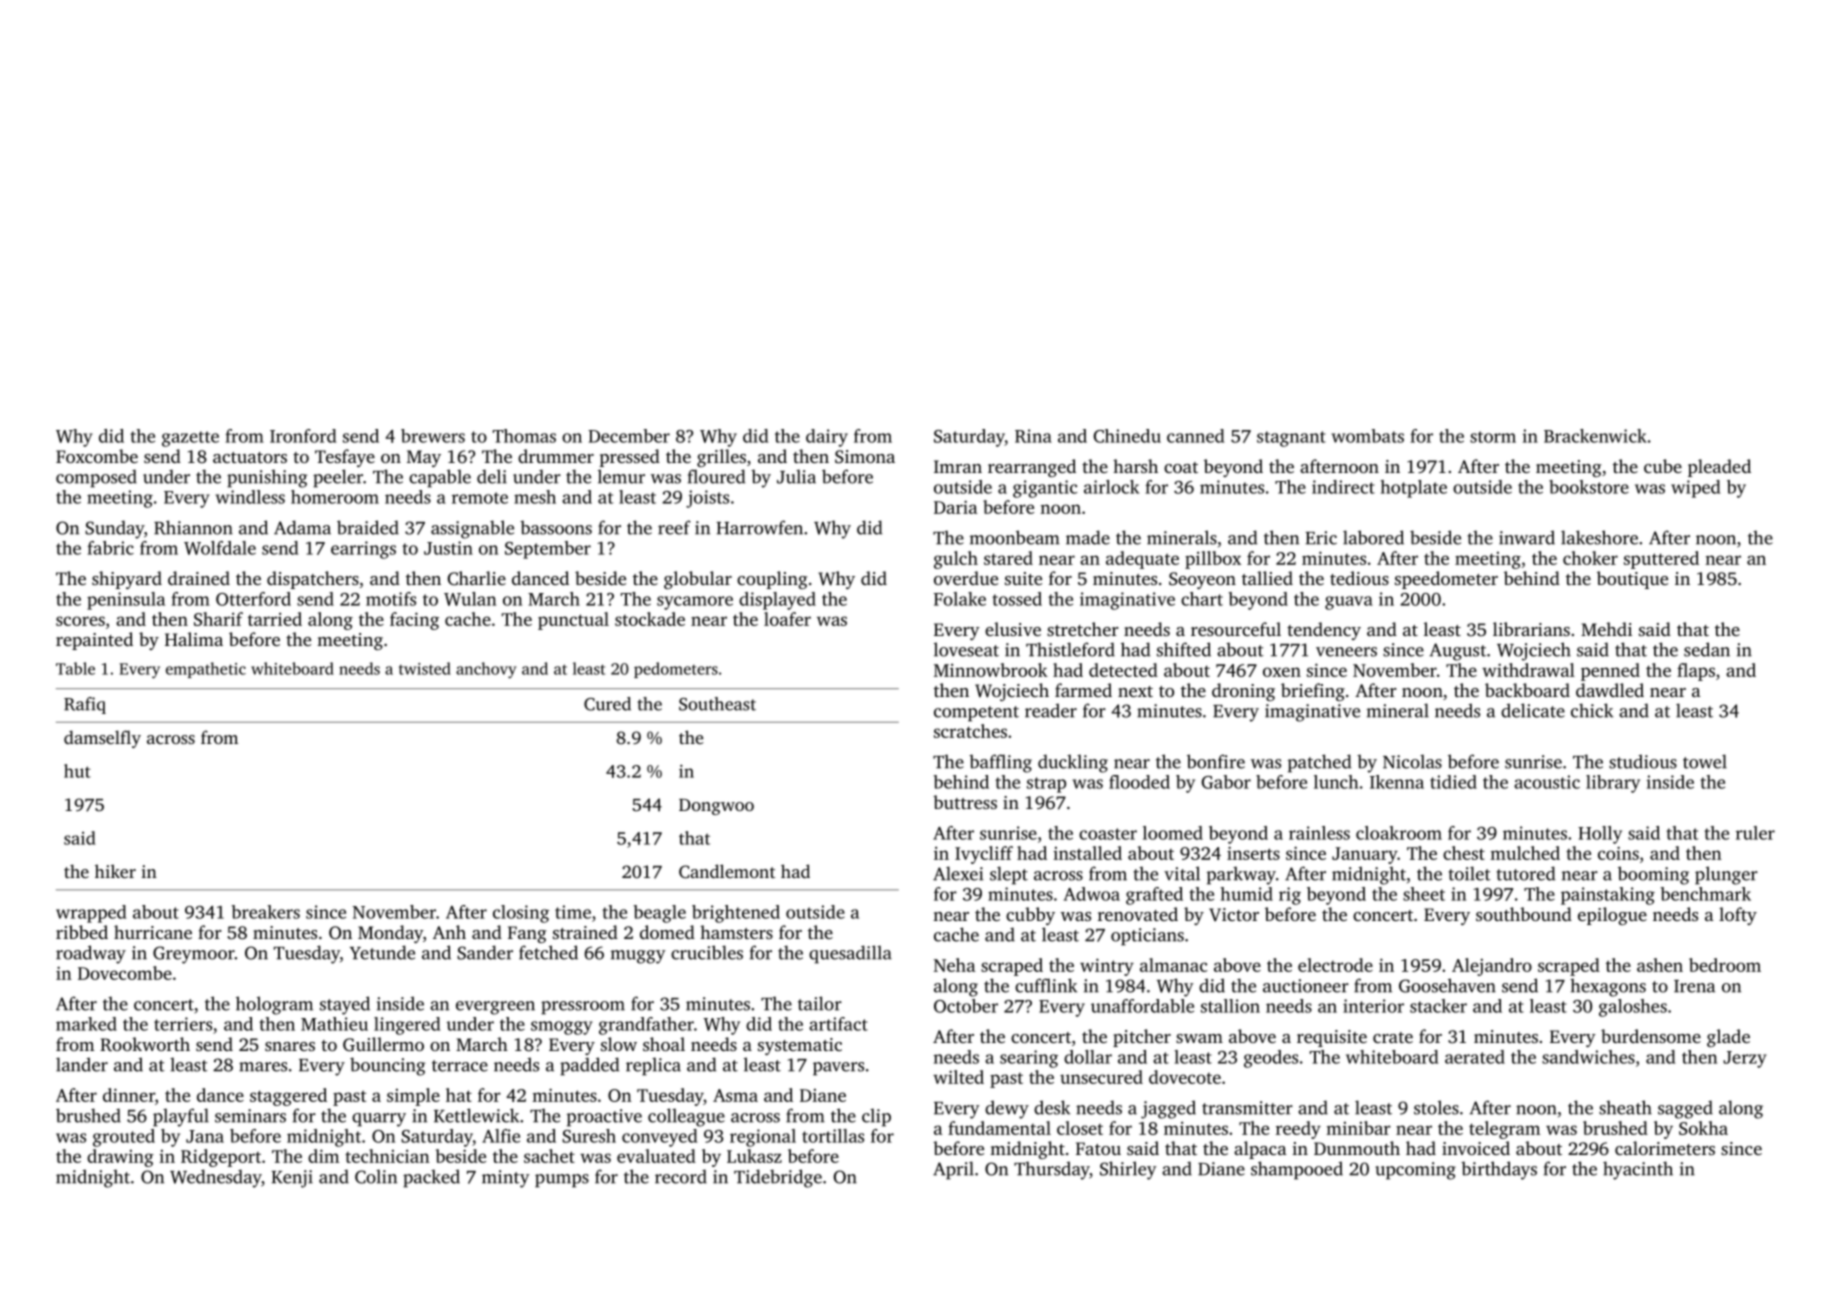 Image resolution: width=1832 pixels, height=1296 pixels. Describe the element at coordinates (716, 807) in the screenshot. I see `Dongwoo` at that location.
